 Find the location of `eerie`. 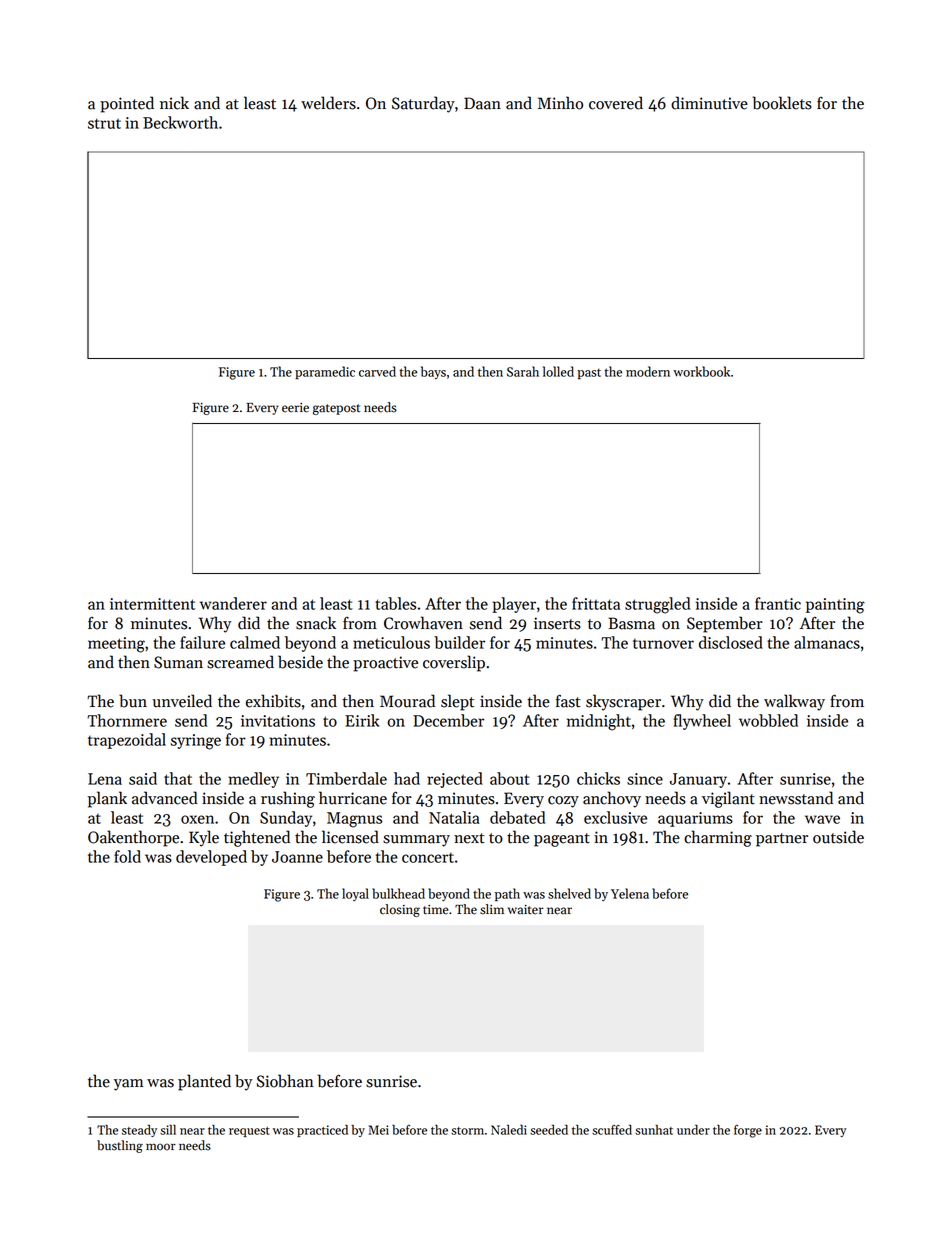

eerie is located at coordinates (295, 408).
